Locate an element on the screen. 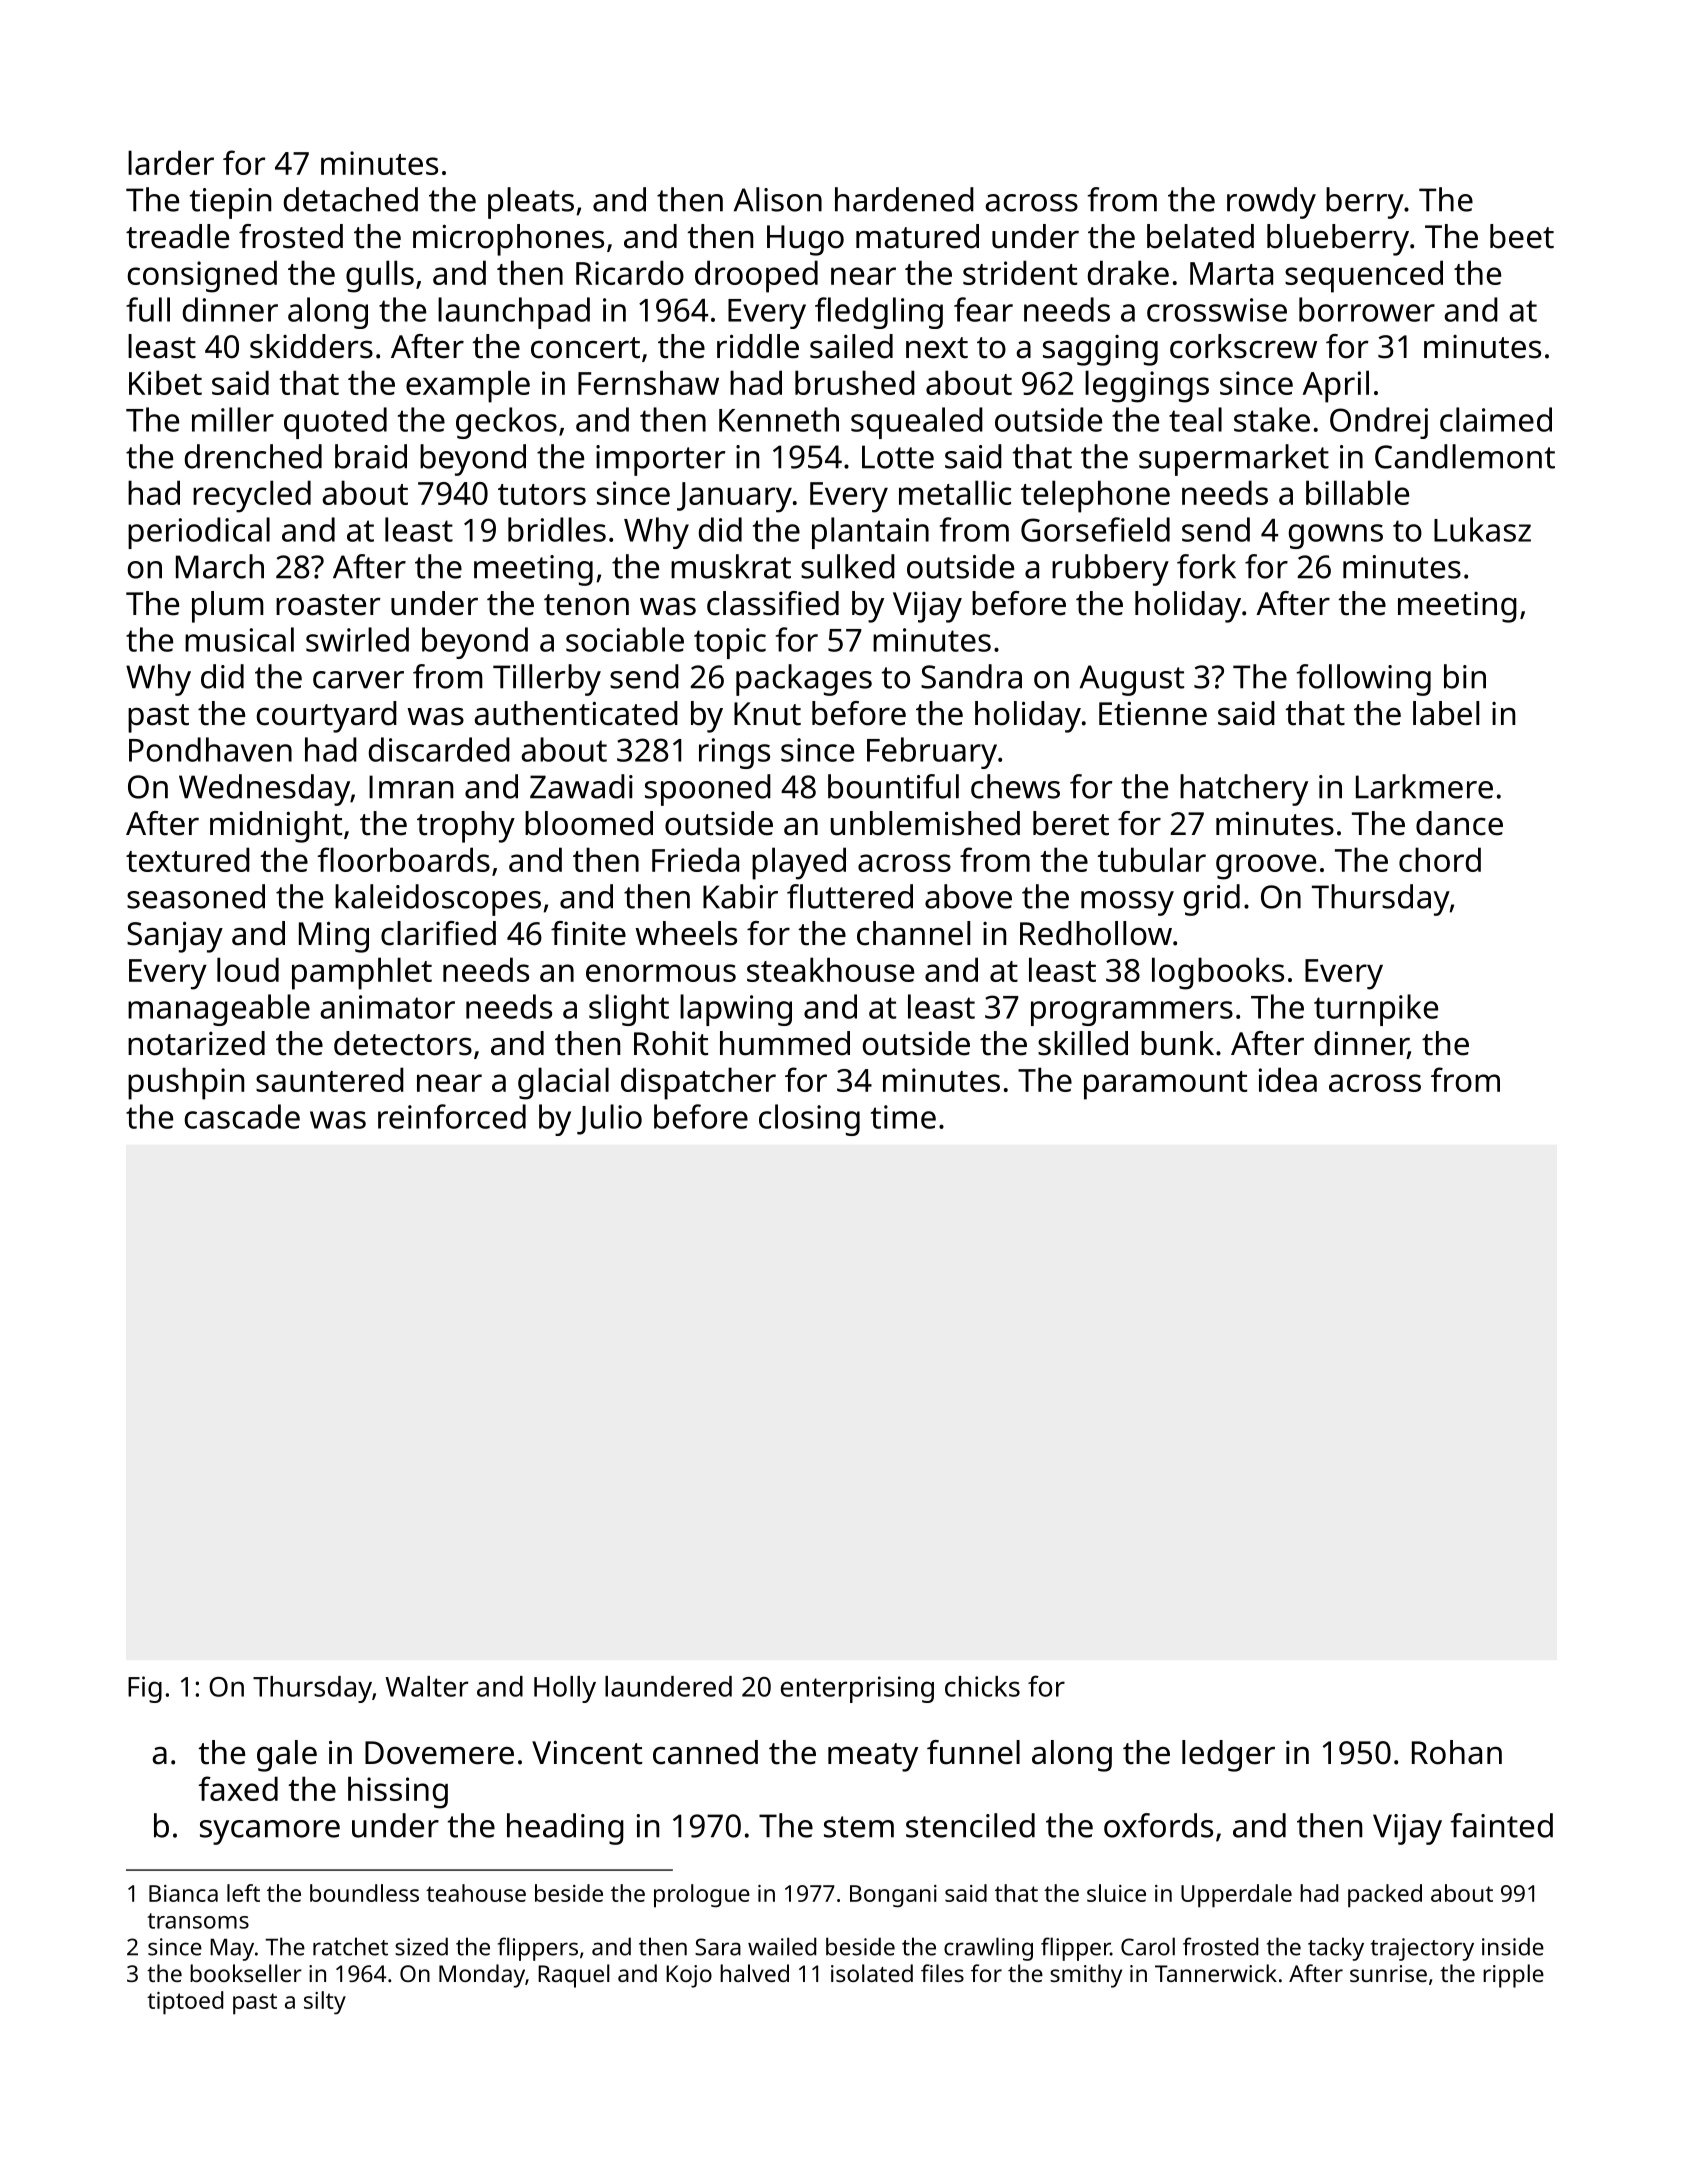  consigned is located at coordinates (202, 276).
